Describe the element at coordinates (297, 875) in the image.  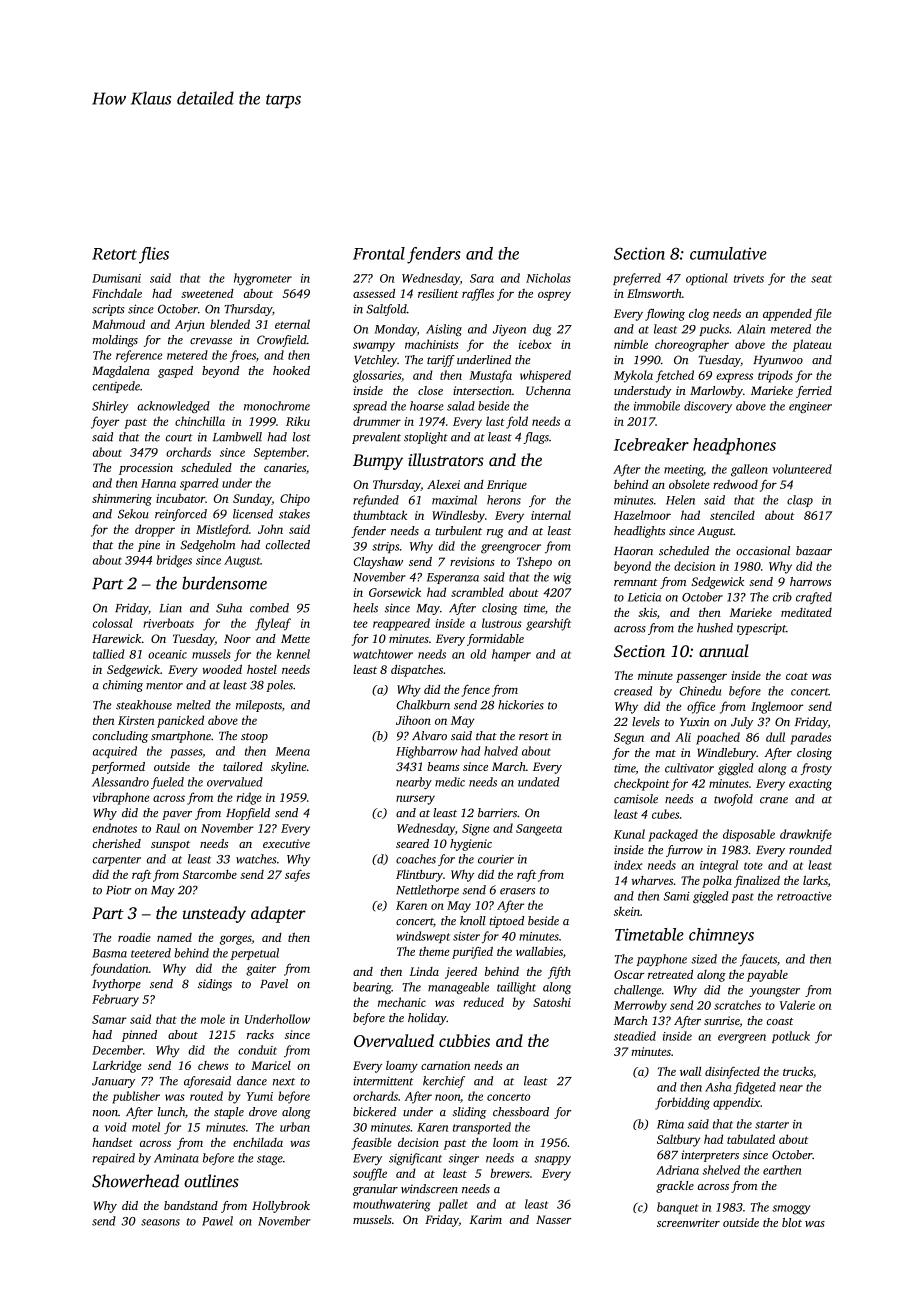
I see `safes` at that location.
